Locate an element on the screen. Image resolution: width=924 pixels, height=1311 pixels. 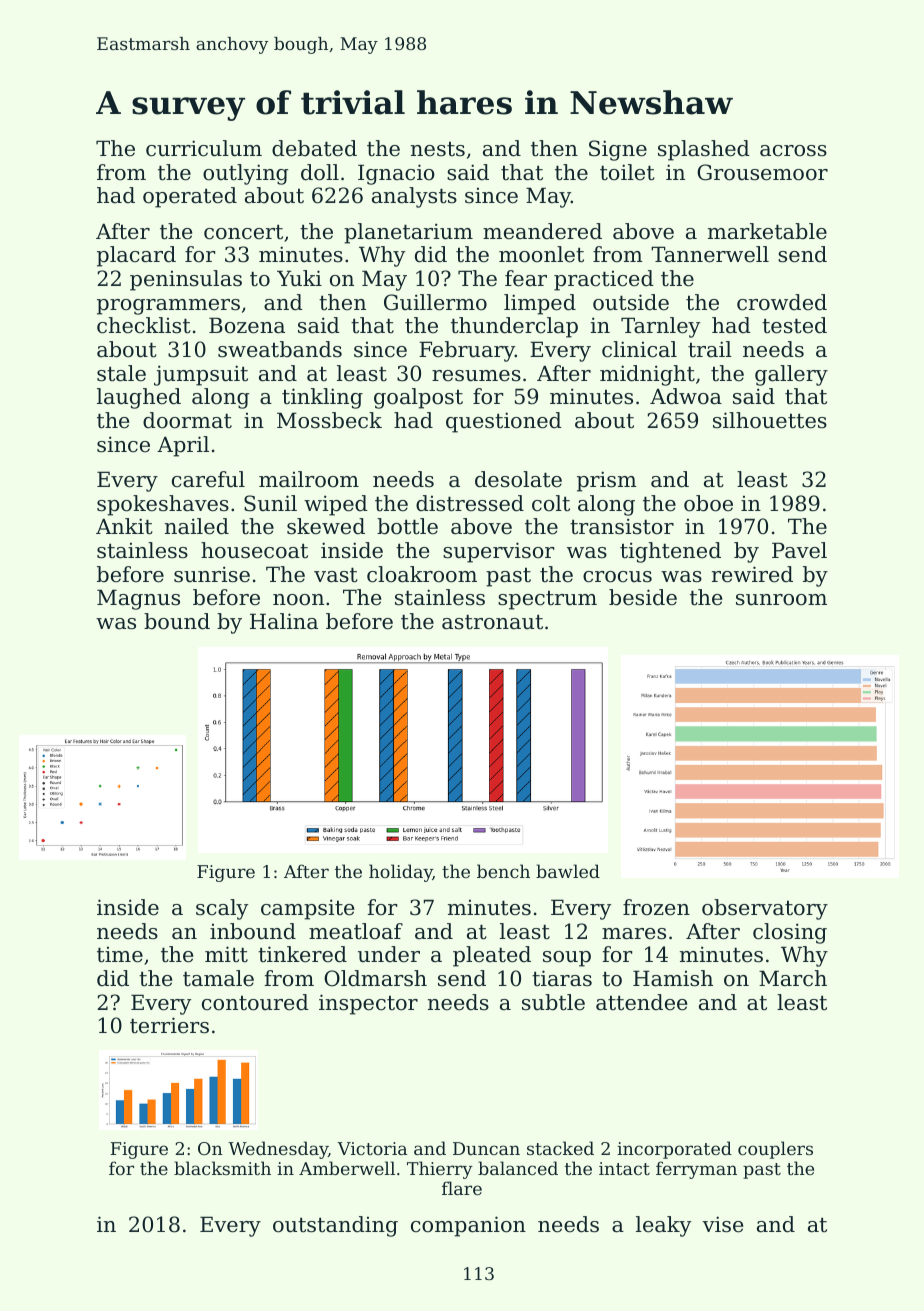
outstanding is located at coordinates (335, 1226).
